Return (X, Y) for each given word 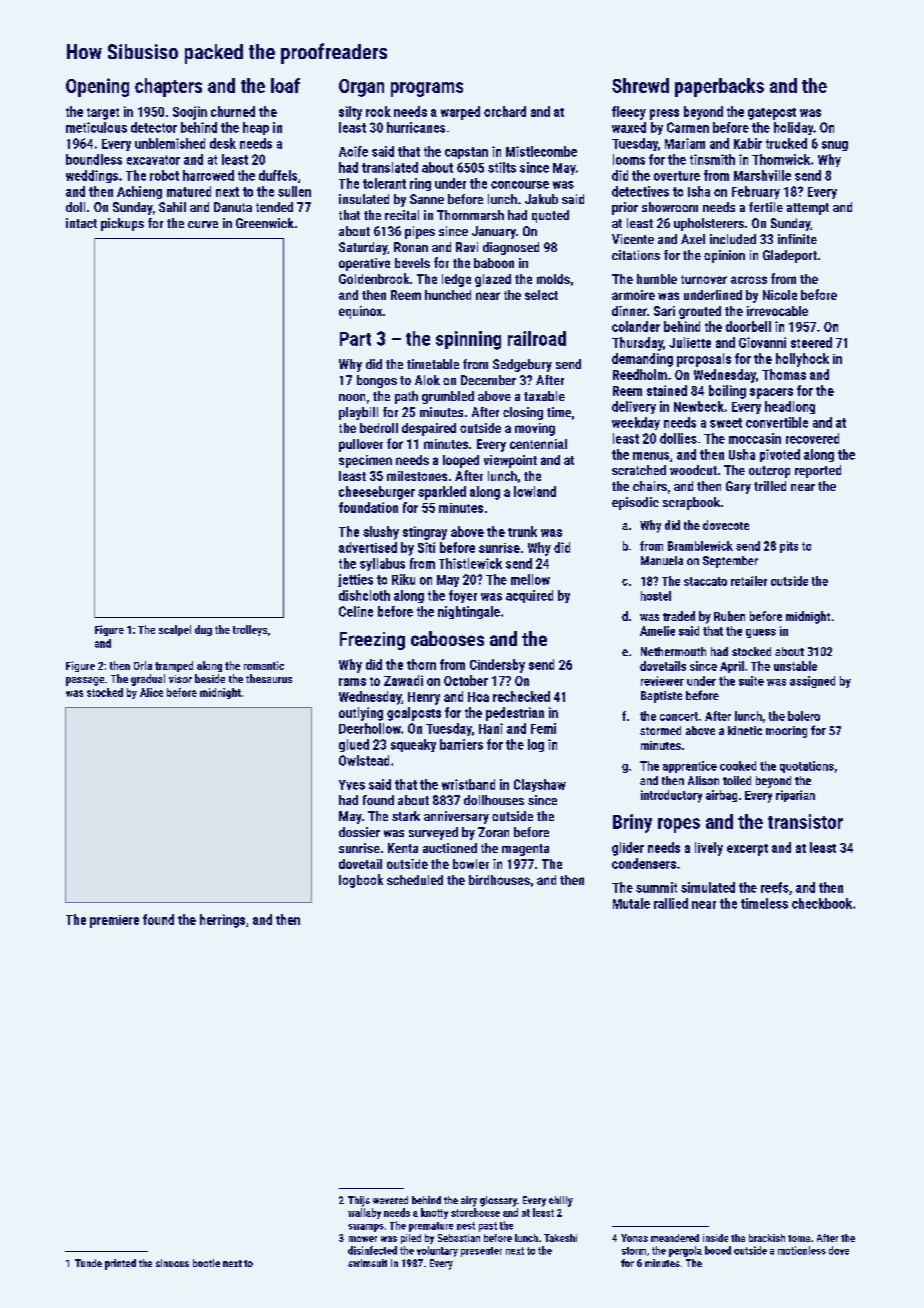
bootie (206, 1263)
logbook (361, 881)
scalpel (175, 630)
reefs (775, 887)
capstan (466, 153)
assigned (812, 682)
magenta (525, 850)
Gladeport (790, 256)
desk (223, 143)
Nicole (780, 295)
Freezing (372, 641)
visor (180, 679)
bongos (377, 381)
